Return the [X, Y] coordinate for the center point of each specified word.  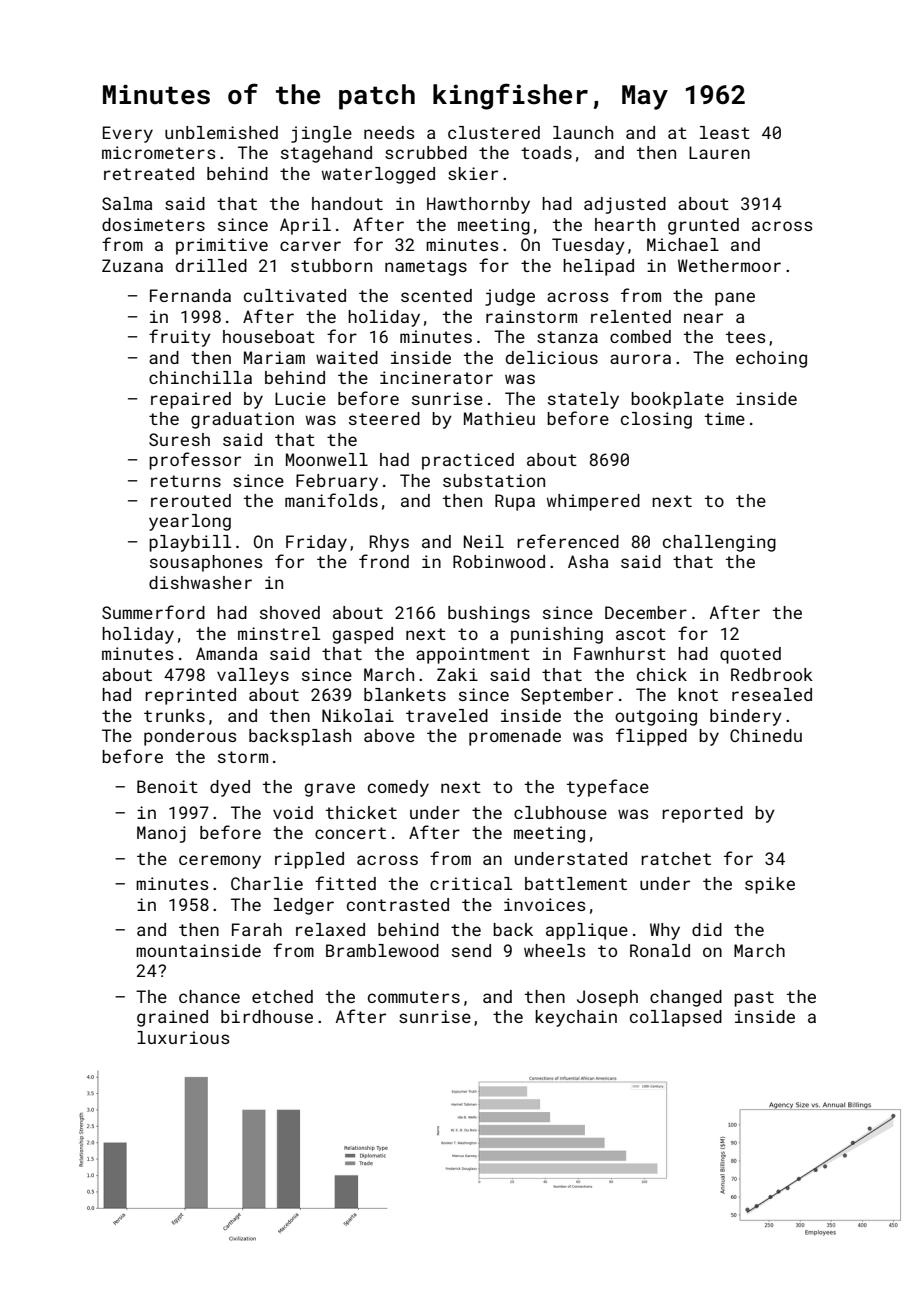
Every [128, 134]
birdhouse [267, 1016]
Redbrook [772, 674]
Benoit [167, 786]
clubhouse [560, 812]
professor [195, 461]
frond [384, 561]
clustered [494, 132]
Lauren [719, 152]
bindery [746, 717]
